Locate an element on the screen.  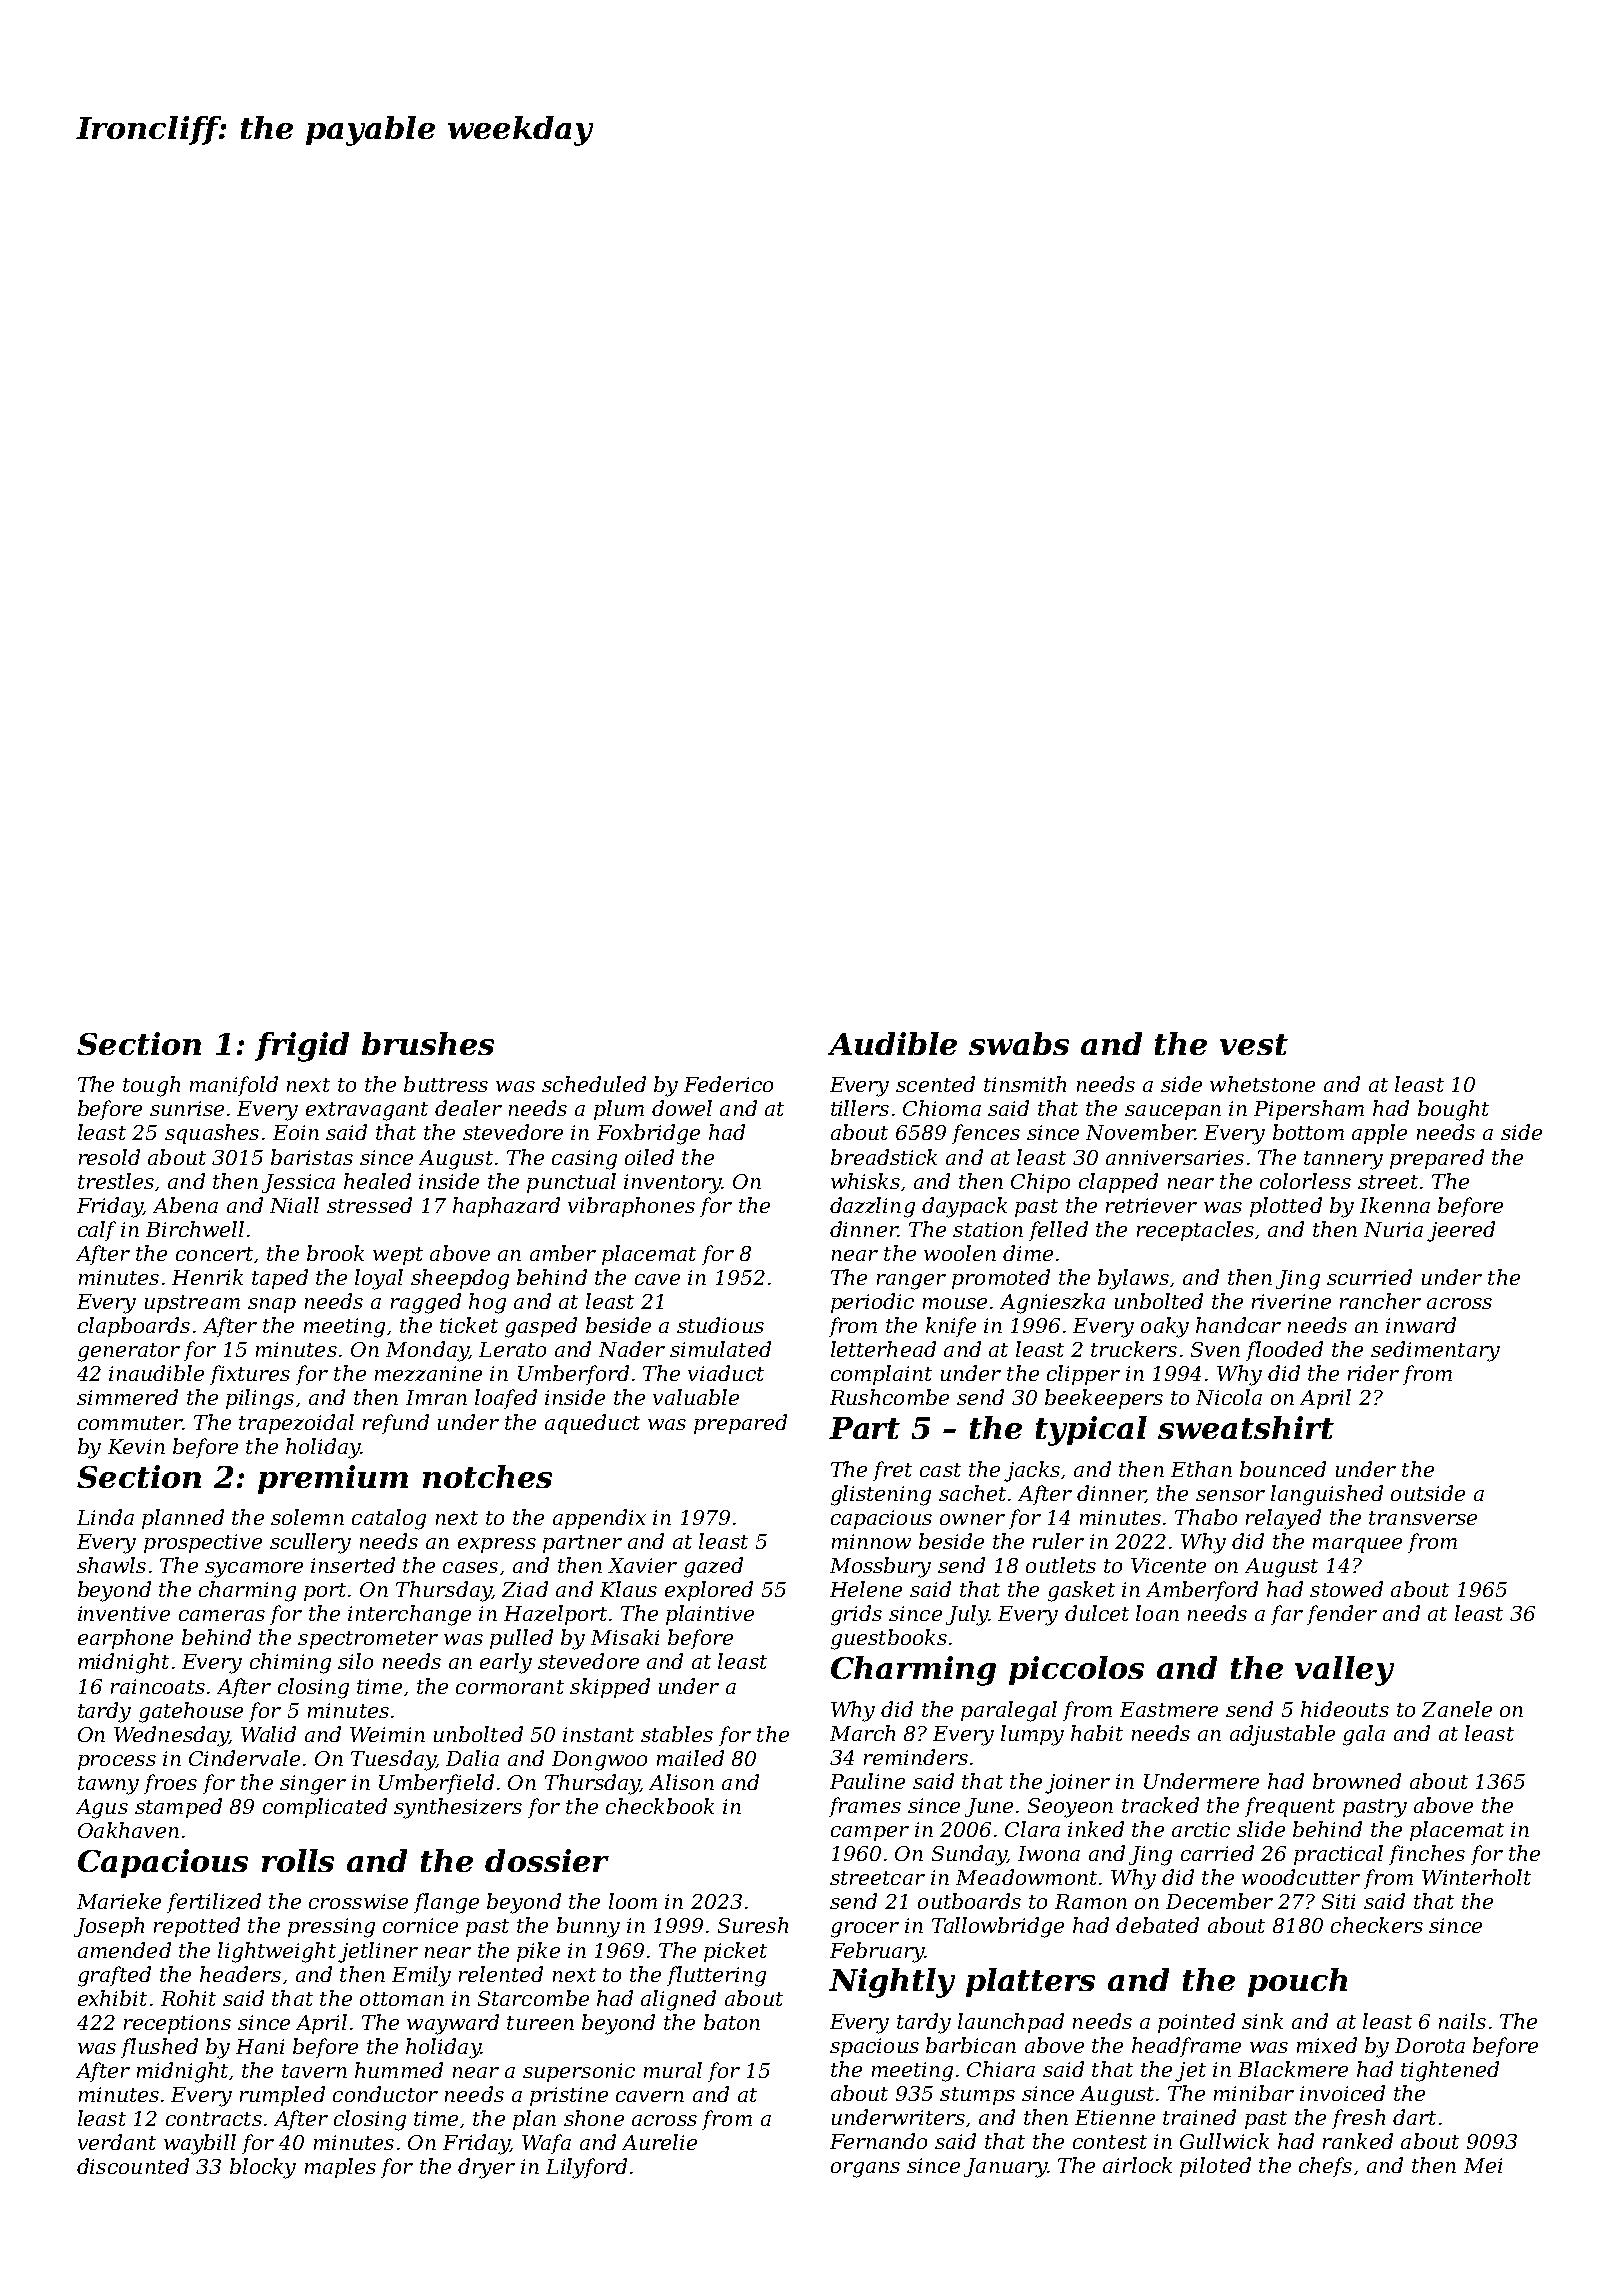
bought is located at coordinates (1453, 1110).
